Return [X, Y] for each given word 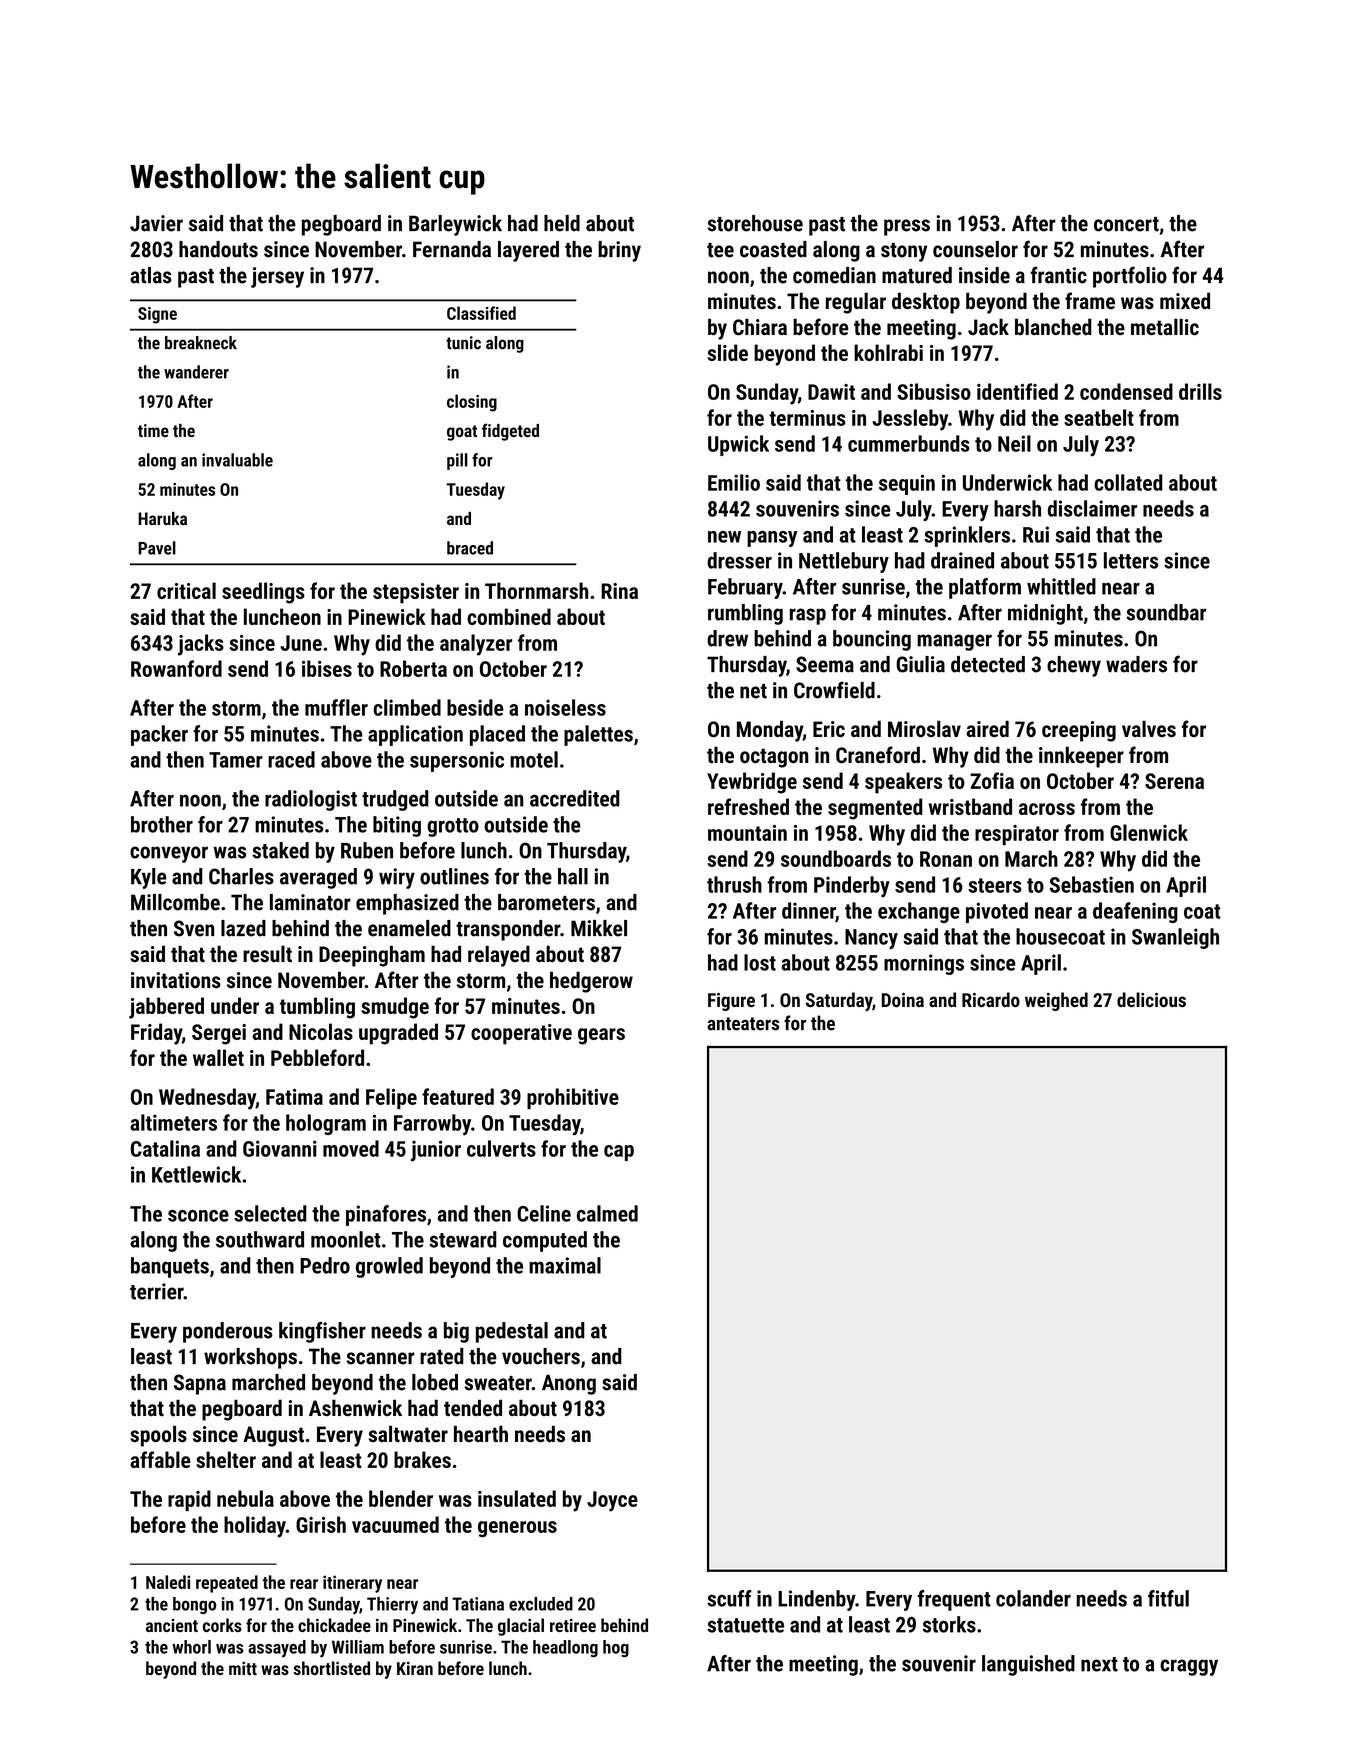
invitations [176, 980]
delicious [1151, 999]
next [1099, 1664]
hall [573, 876]
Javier [156, 223]
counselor [975, 249]
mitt [243, 1668]
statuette [745, 1625]
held [562, 223]
